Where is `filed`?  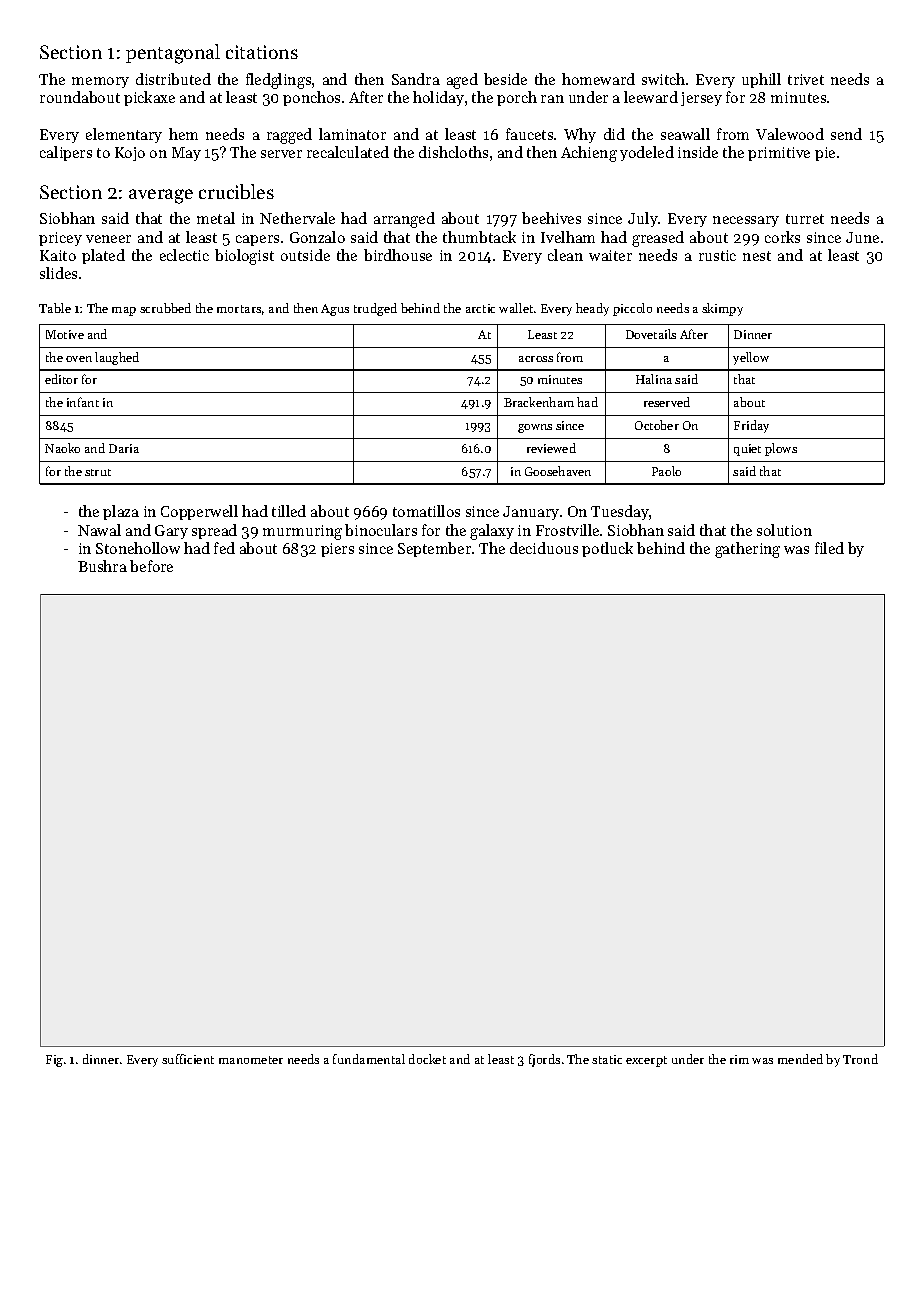
filed is located at coordinates (829, 548).
